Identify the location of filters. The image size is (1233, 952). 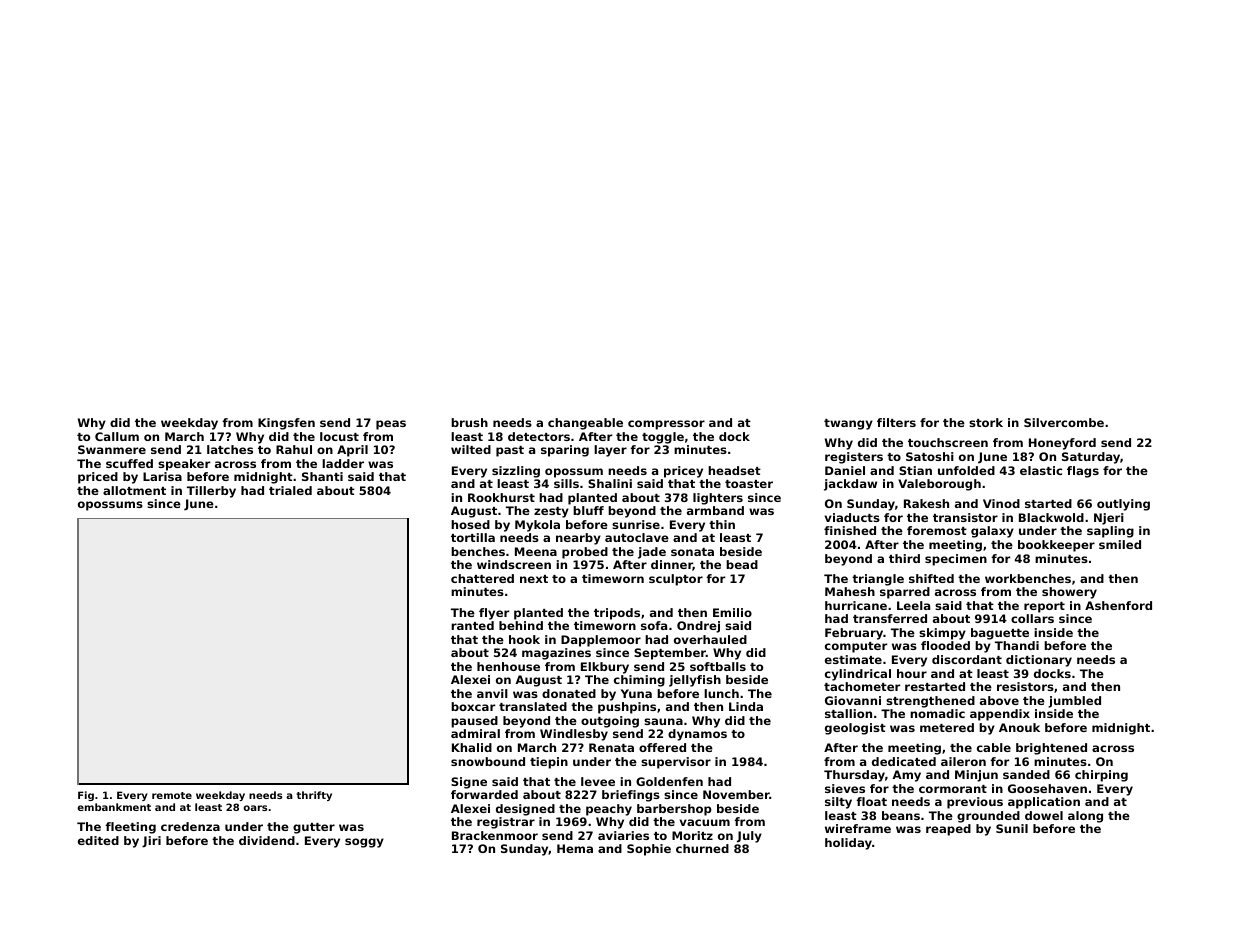
(896, 422).
